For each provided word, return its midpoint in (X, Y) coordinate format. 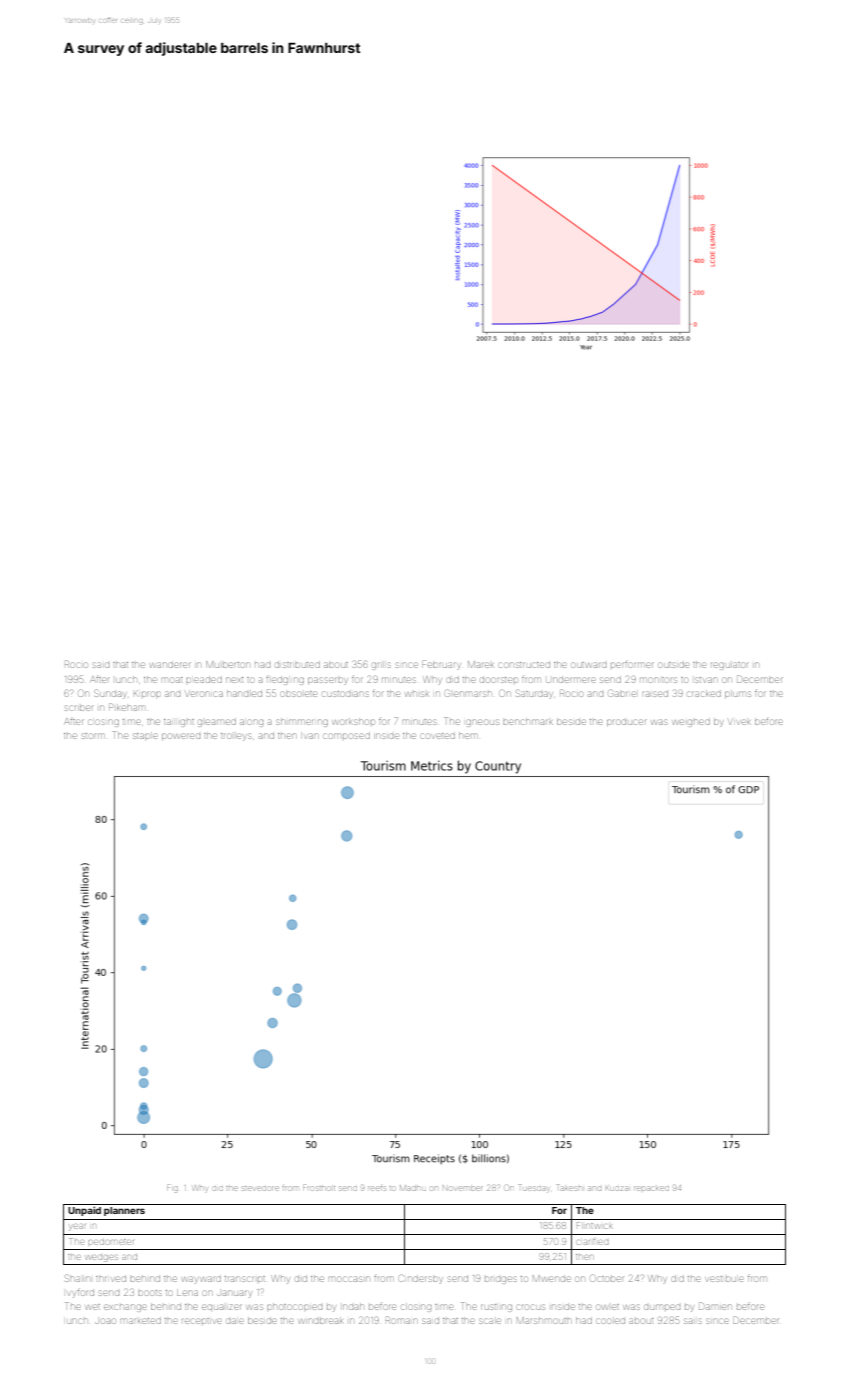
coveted (438, 736)
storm (93, 736)
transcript (245, 1279)
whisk (417, 694)
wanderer (170, 665)
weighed (691, 723)
